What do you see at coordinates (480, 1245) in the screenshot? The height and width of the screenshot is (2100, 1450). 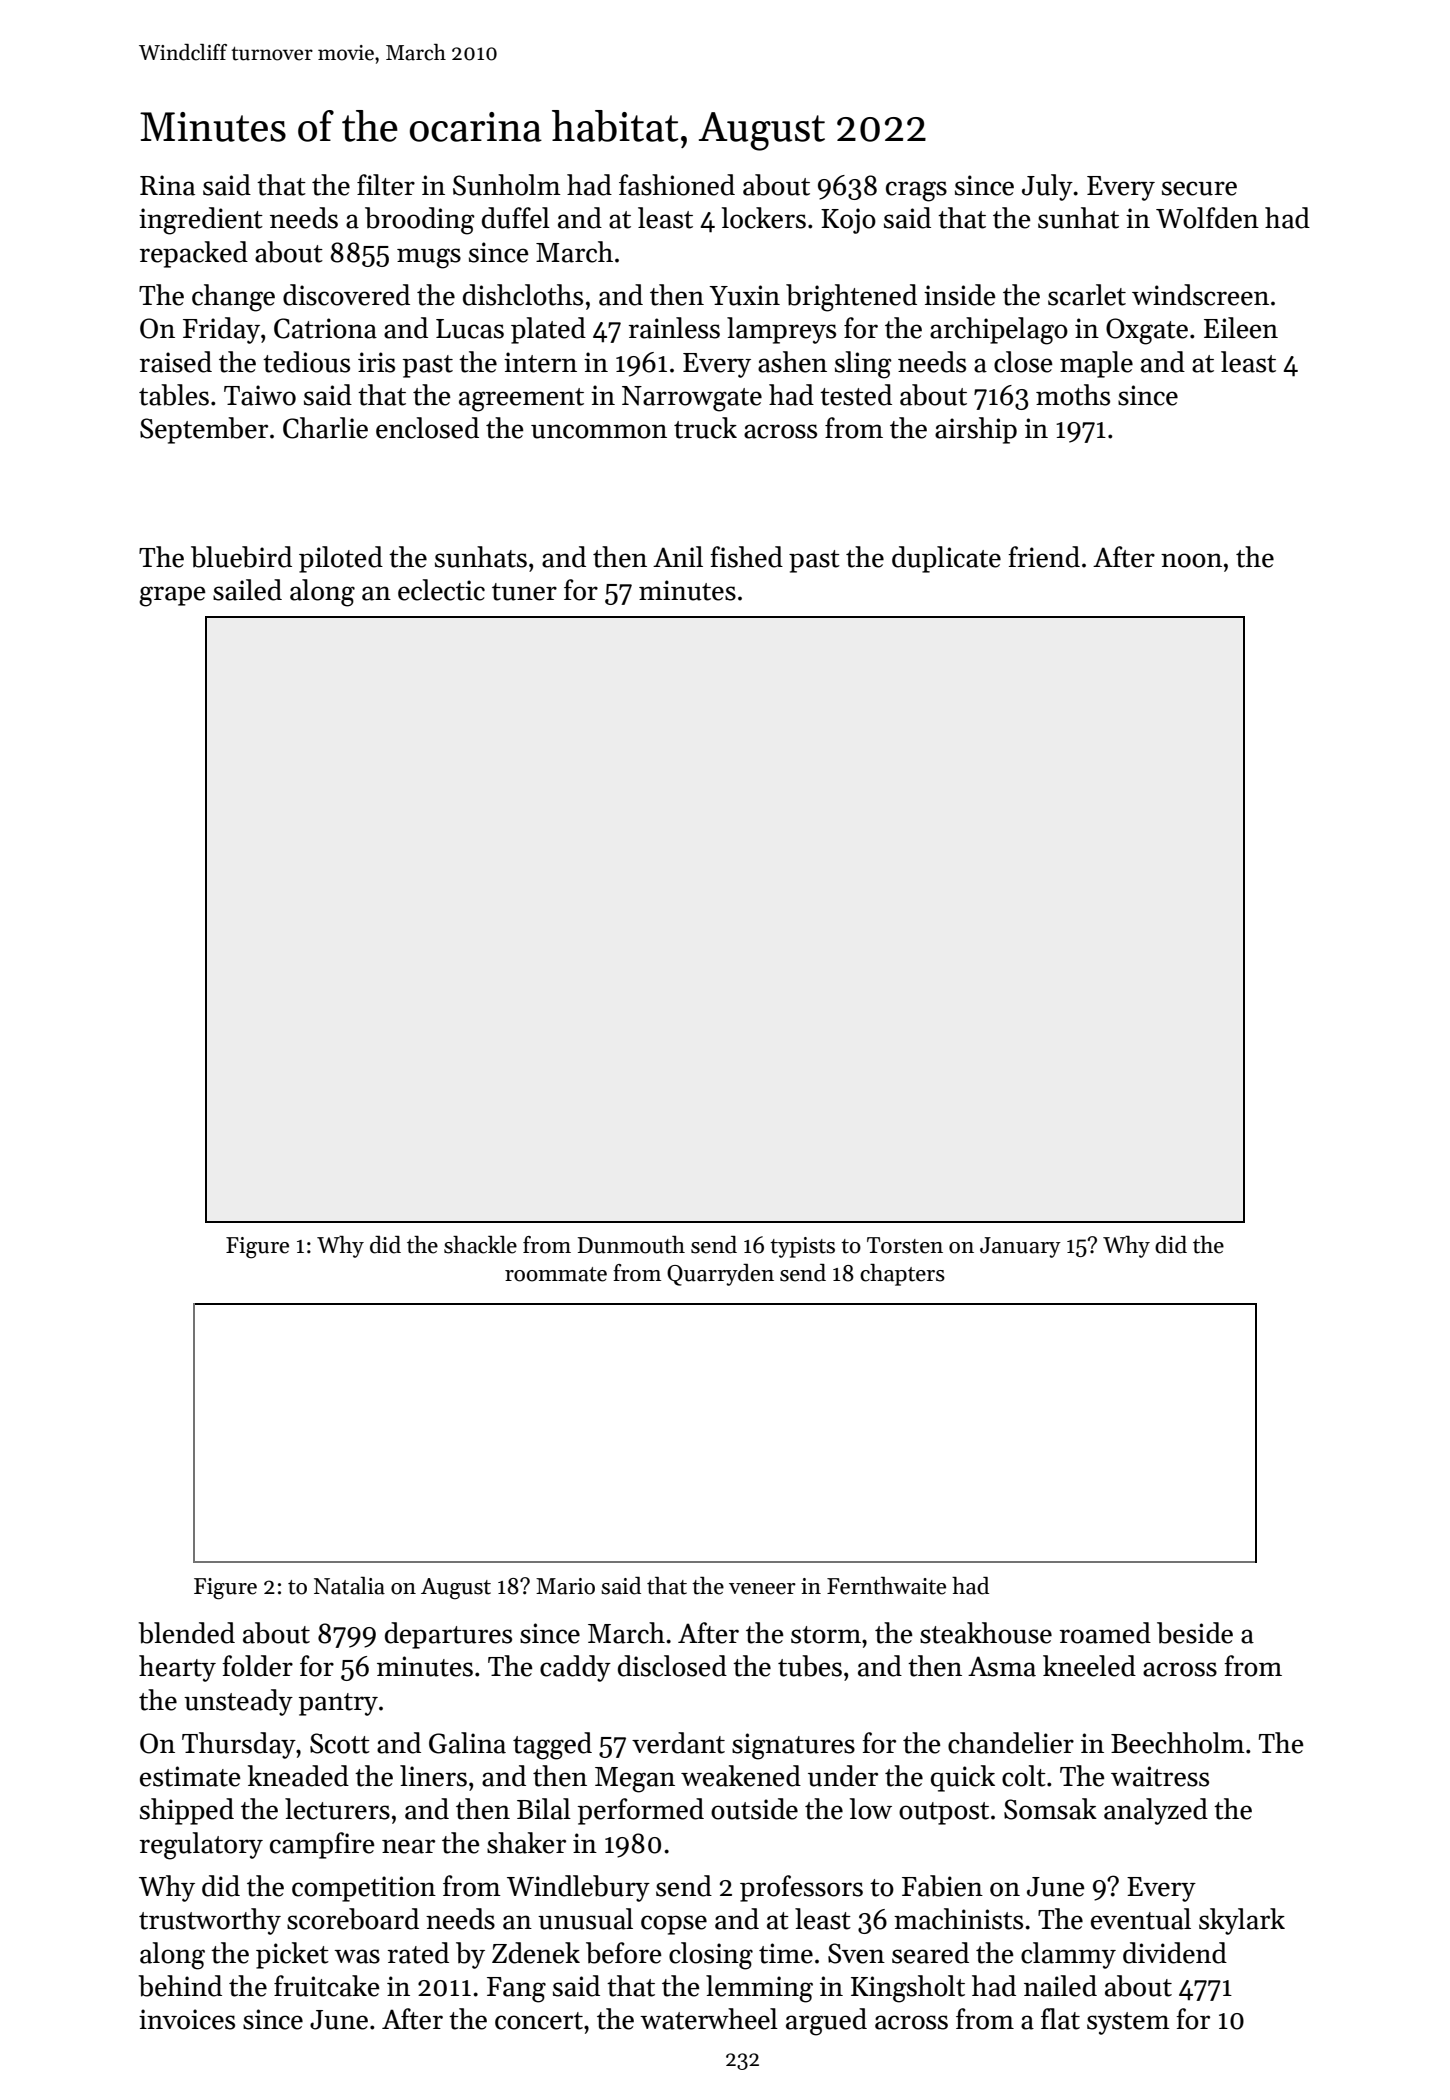 I see `shackle` at bounding box center [480, 1245].
